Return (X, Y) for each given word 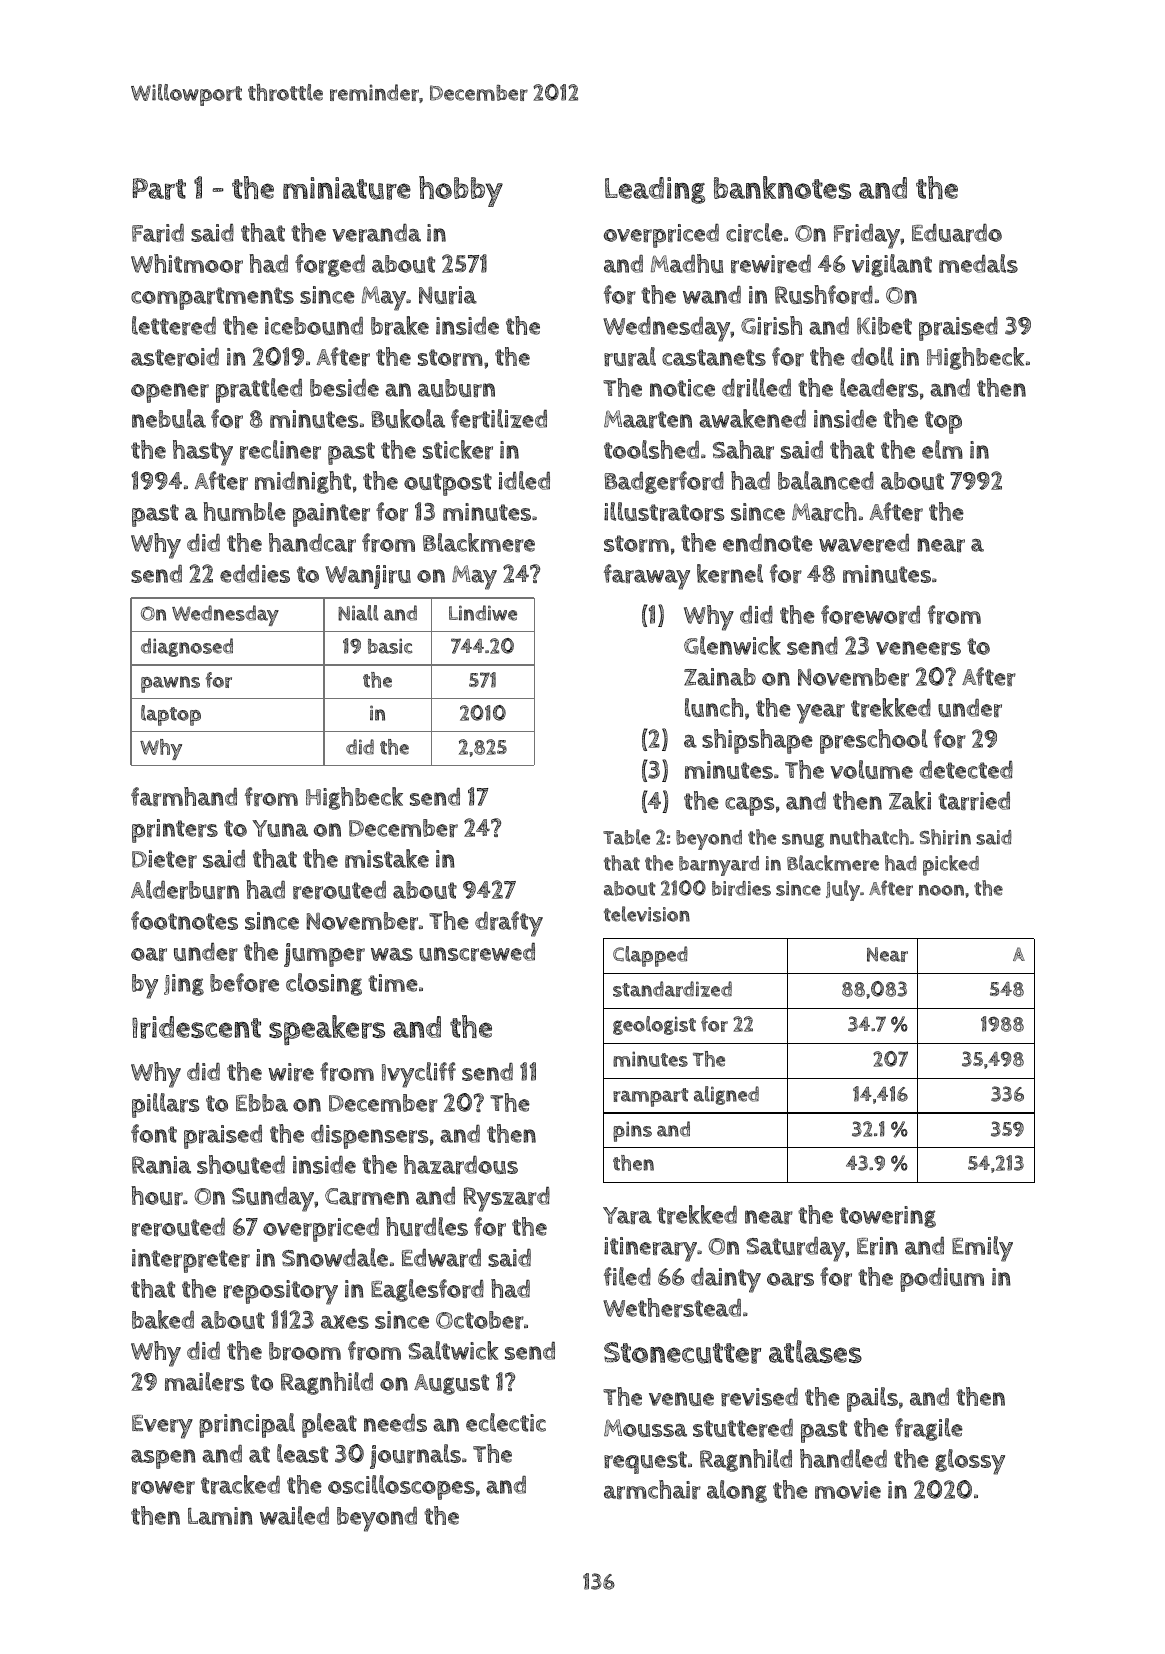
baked (163, 1319)
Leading (655, 190)
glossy (970, 1462)
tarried (974, 801)
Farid (158, 233)
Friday (867, 236)
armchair (652, 1489)
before (244, 982)
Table (626, 837)
